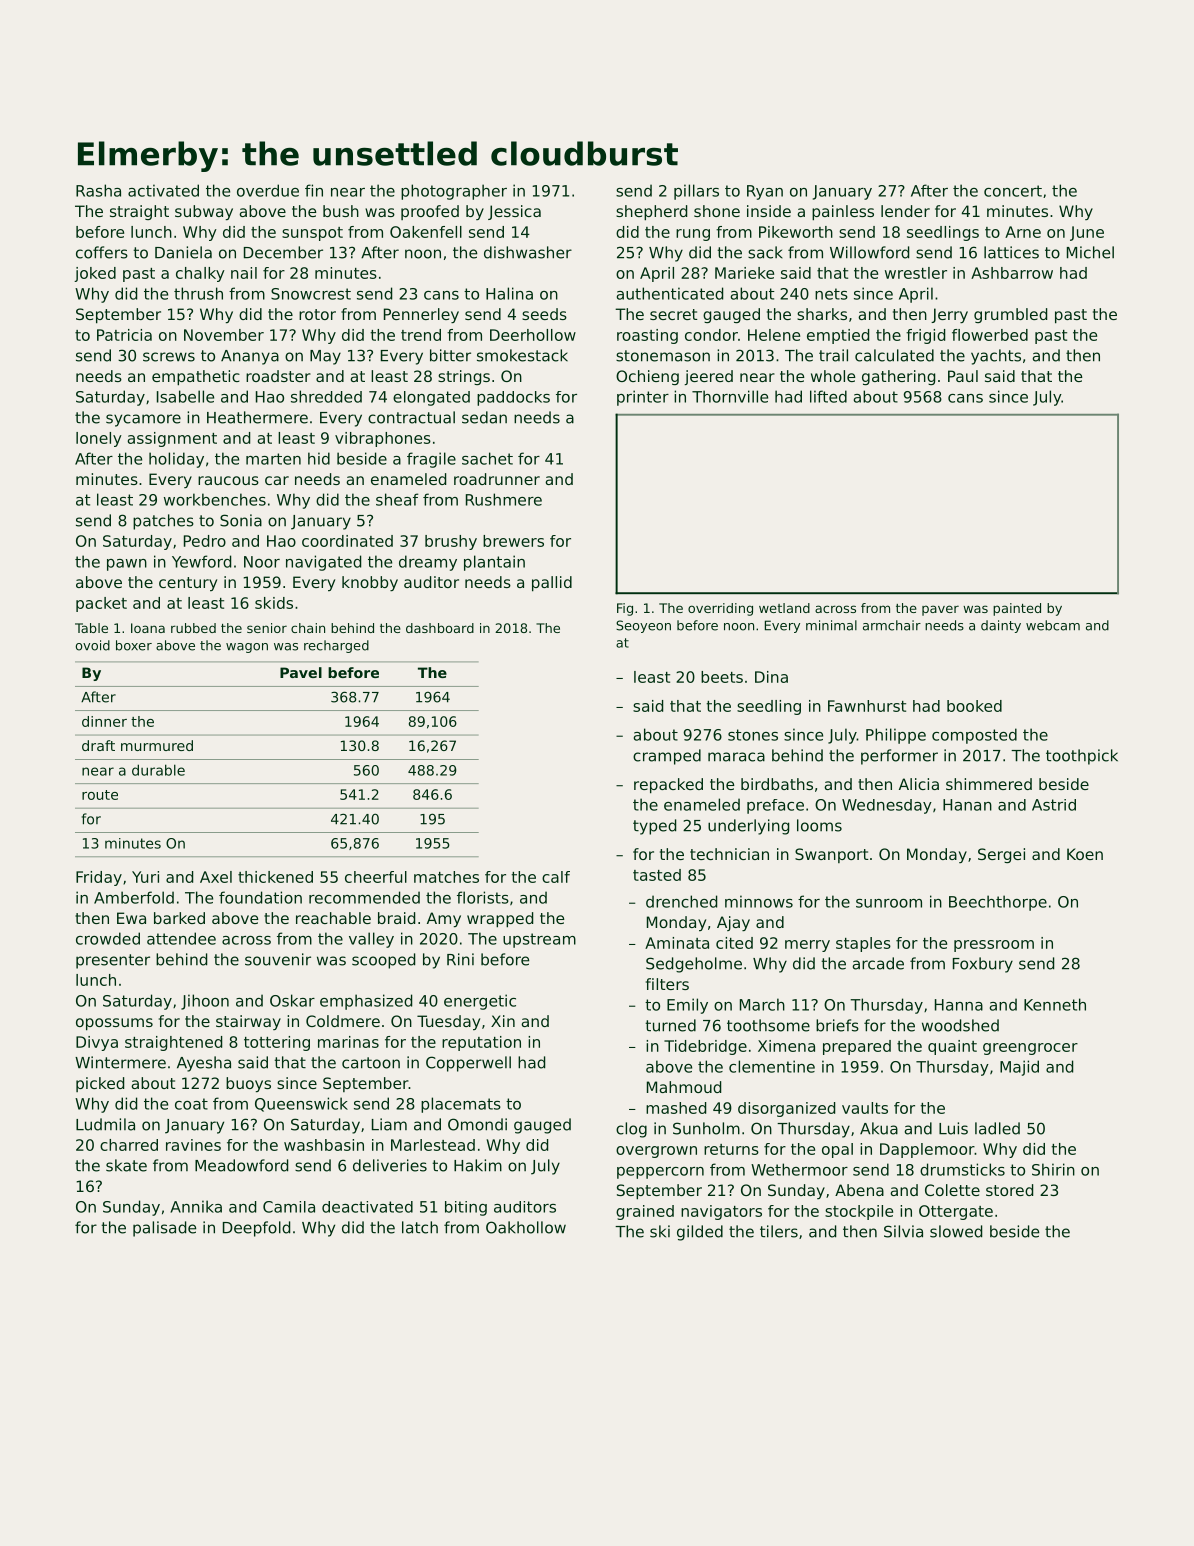 This screenshot has width=1194, height=1546. What do you see at coordinates (983, 965) in the screenshot?
I see `Foxbury` at bounding box center [983, 965].
